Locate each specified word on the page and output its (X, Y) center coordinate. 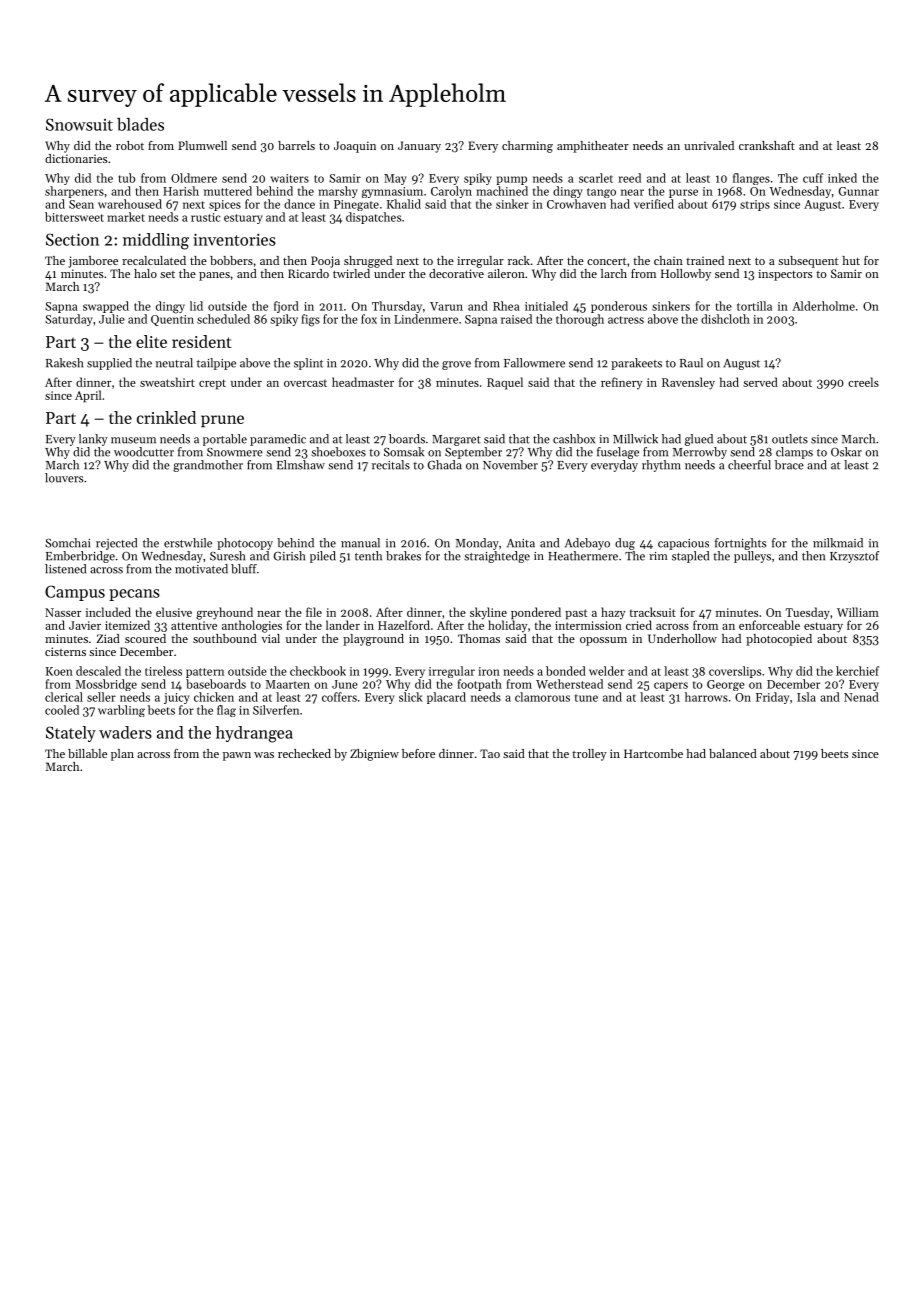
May (395, 179)
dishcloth (725, 319)
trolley (589, 755)
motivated (201, 569)
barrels (296, 145)
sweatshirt (167, 382)
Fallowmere (534, 363)
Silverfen (276, 710)
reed (630, 178)
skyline (488, 613)
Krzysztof (855, 557)
